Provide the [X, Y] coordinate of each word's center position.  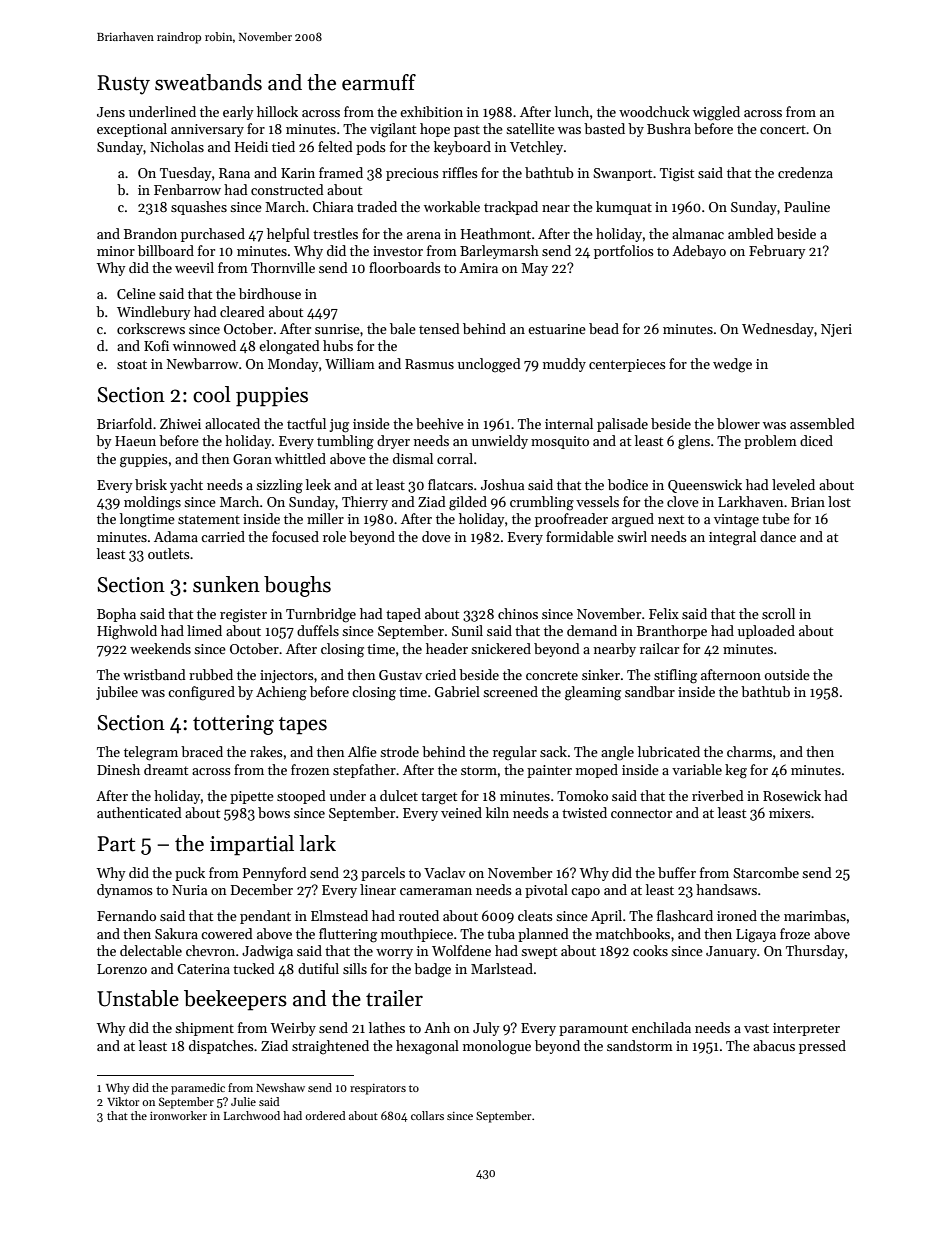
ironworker [178, 1115]
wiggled [716, 113]
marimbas [815, 915]
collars [427, 1115]
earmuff [379, 82]
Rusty [123, 85]
